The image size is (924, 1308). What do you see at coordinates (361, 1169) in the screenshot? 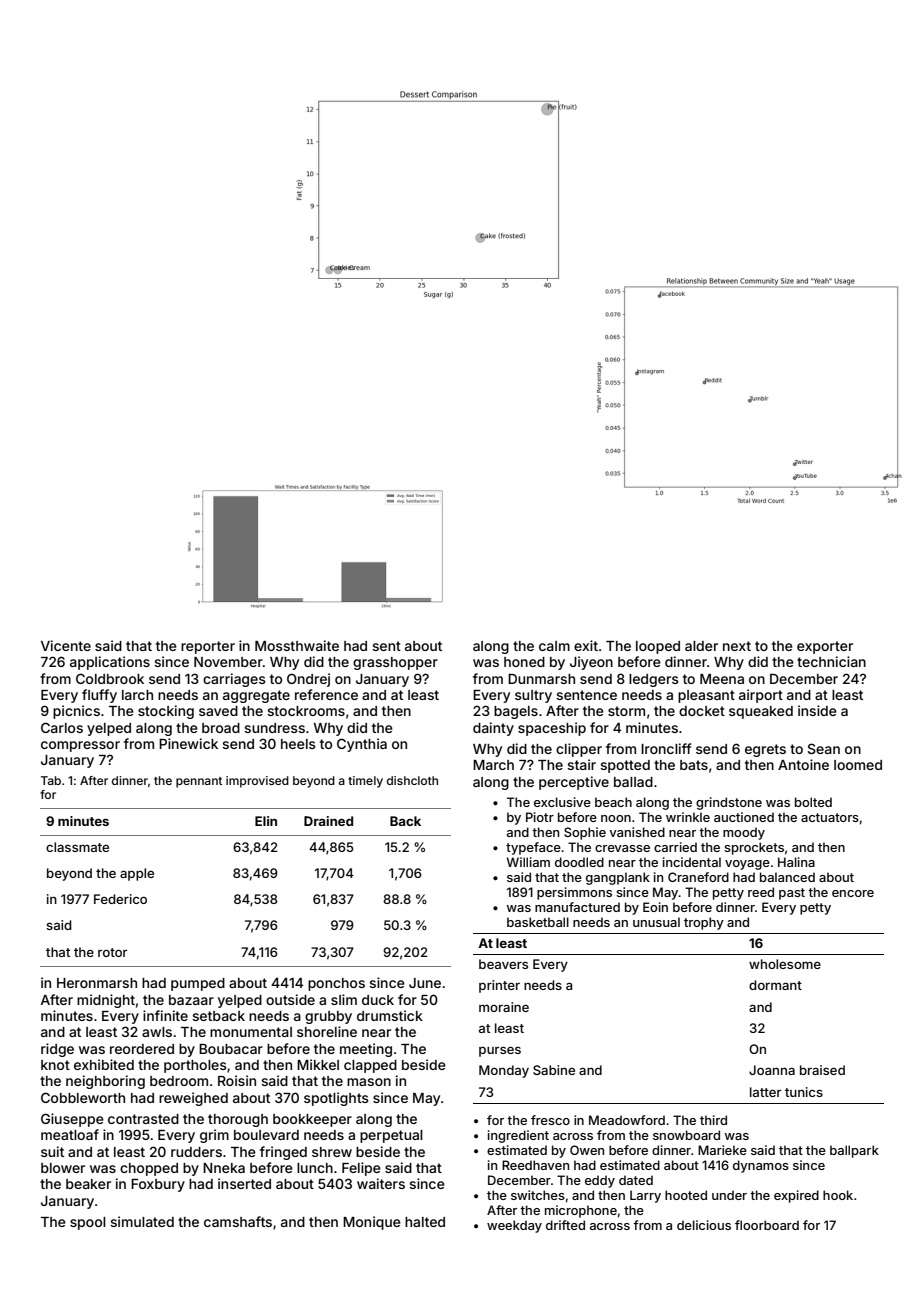
I see `Felipe` at bounding box center [361, 1169].
